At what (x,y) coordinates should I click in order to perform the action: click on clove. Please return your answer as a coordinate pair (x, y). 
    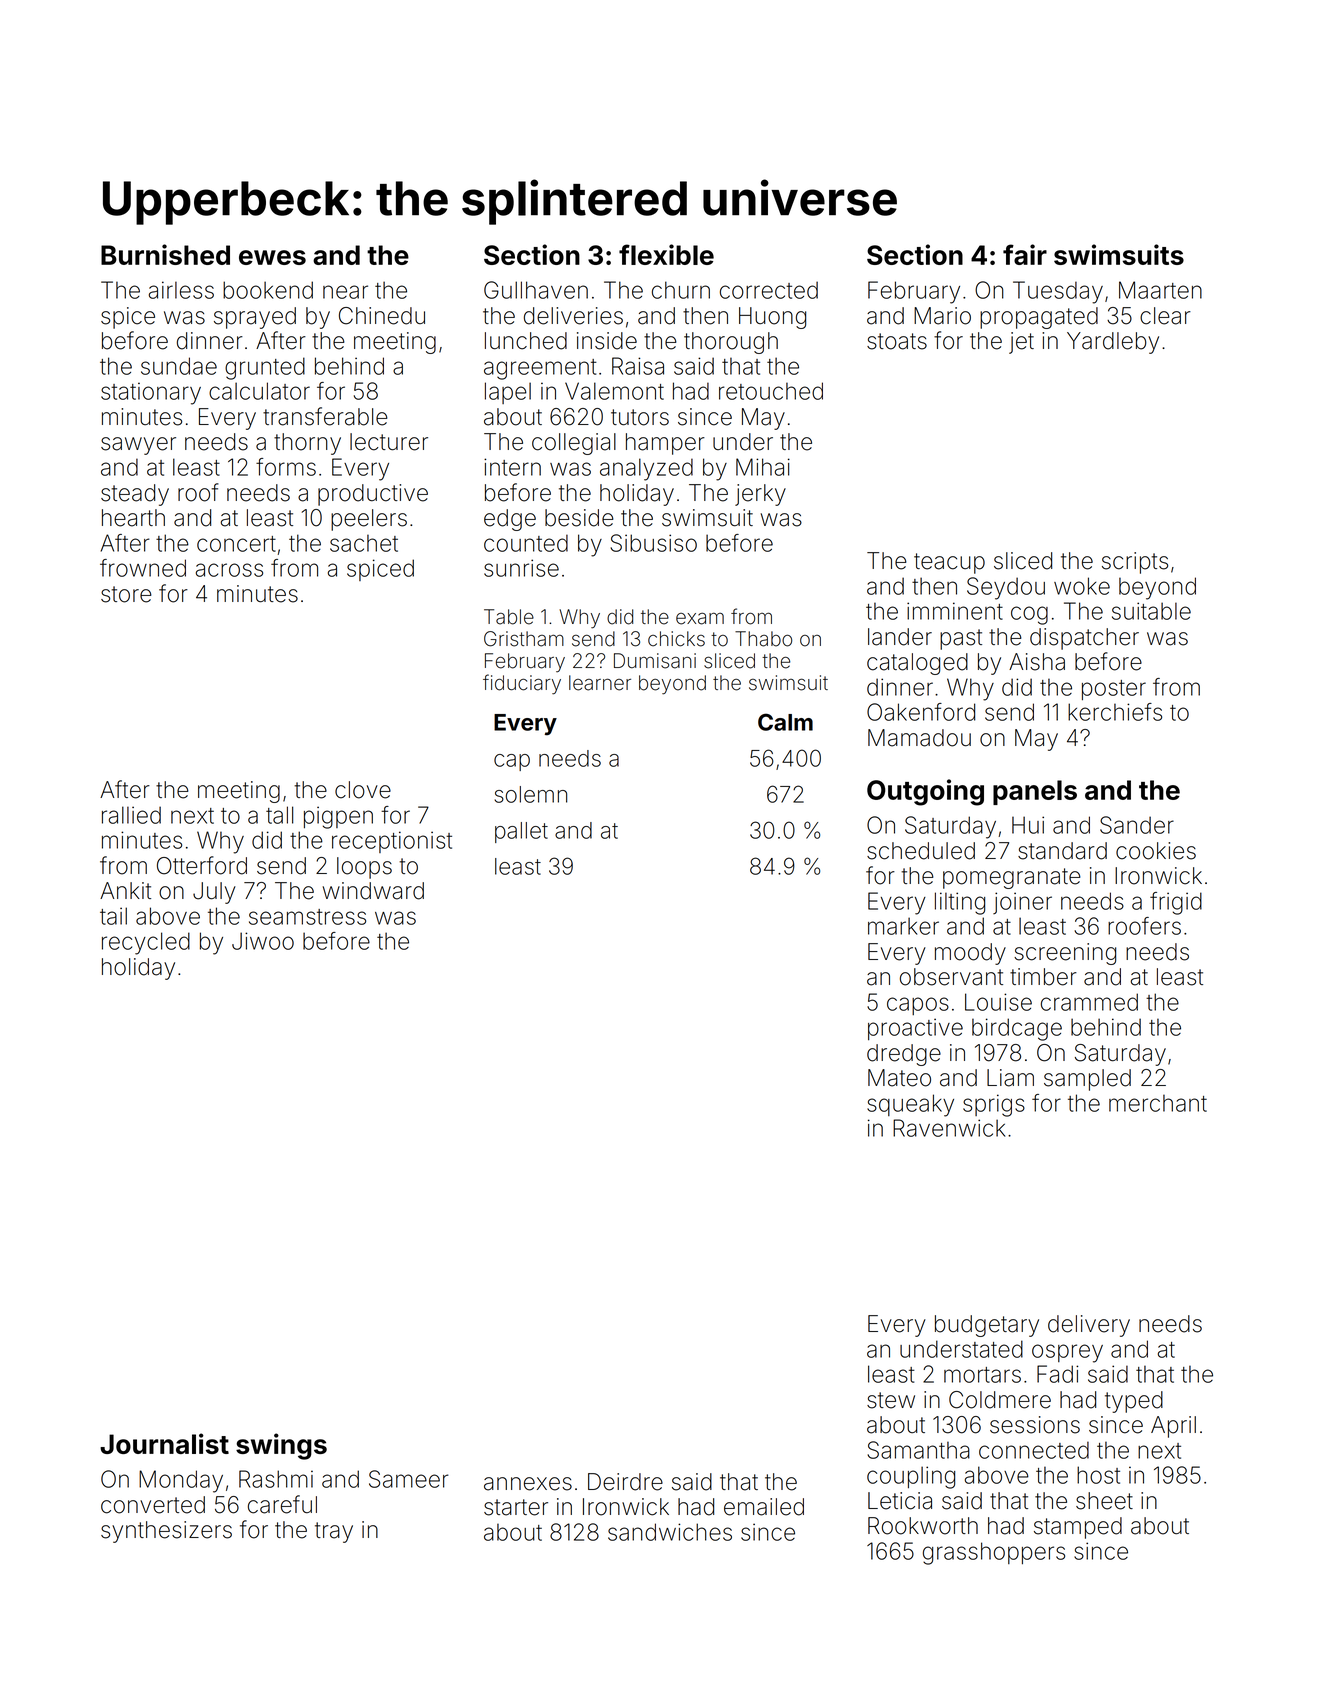
    Looking at the image, I should click on (363, 790).
